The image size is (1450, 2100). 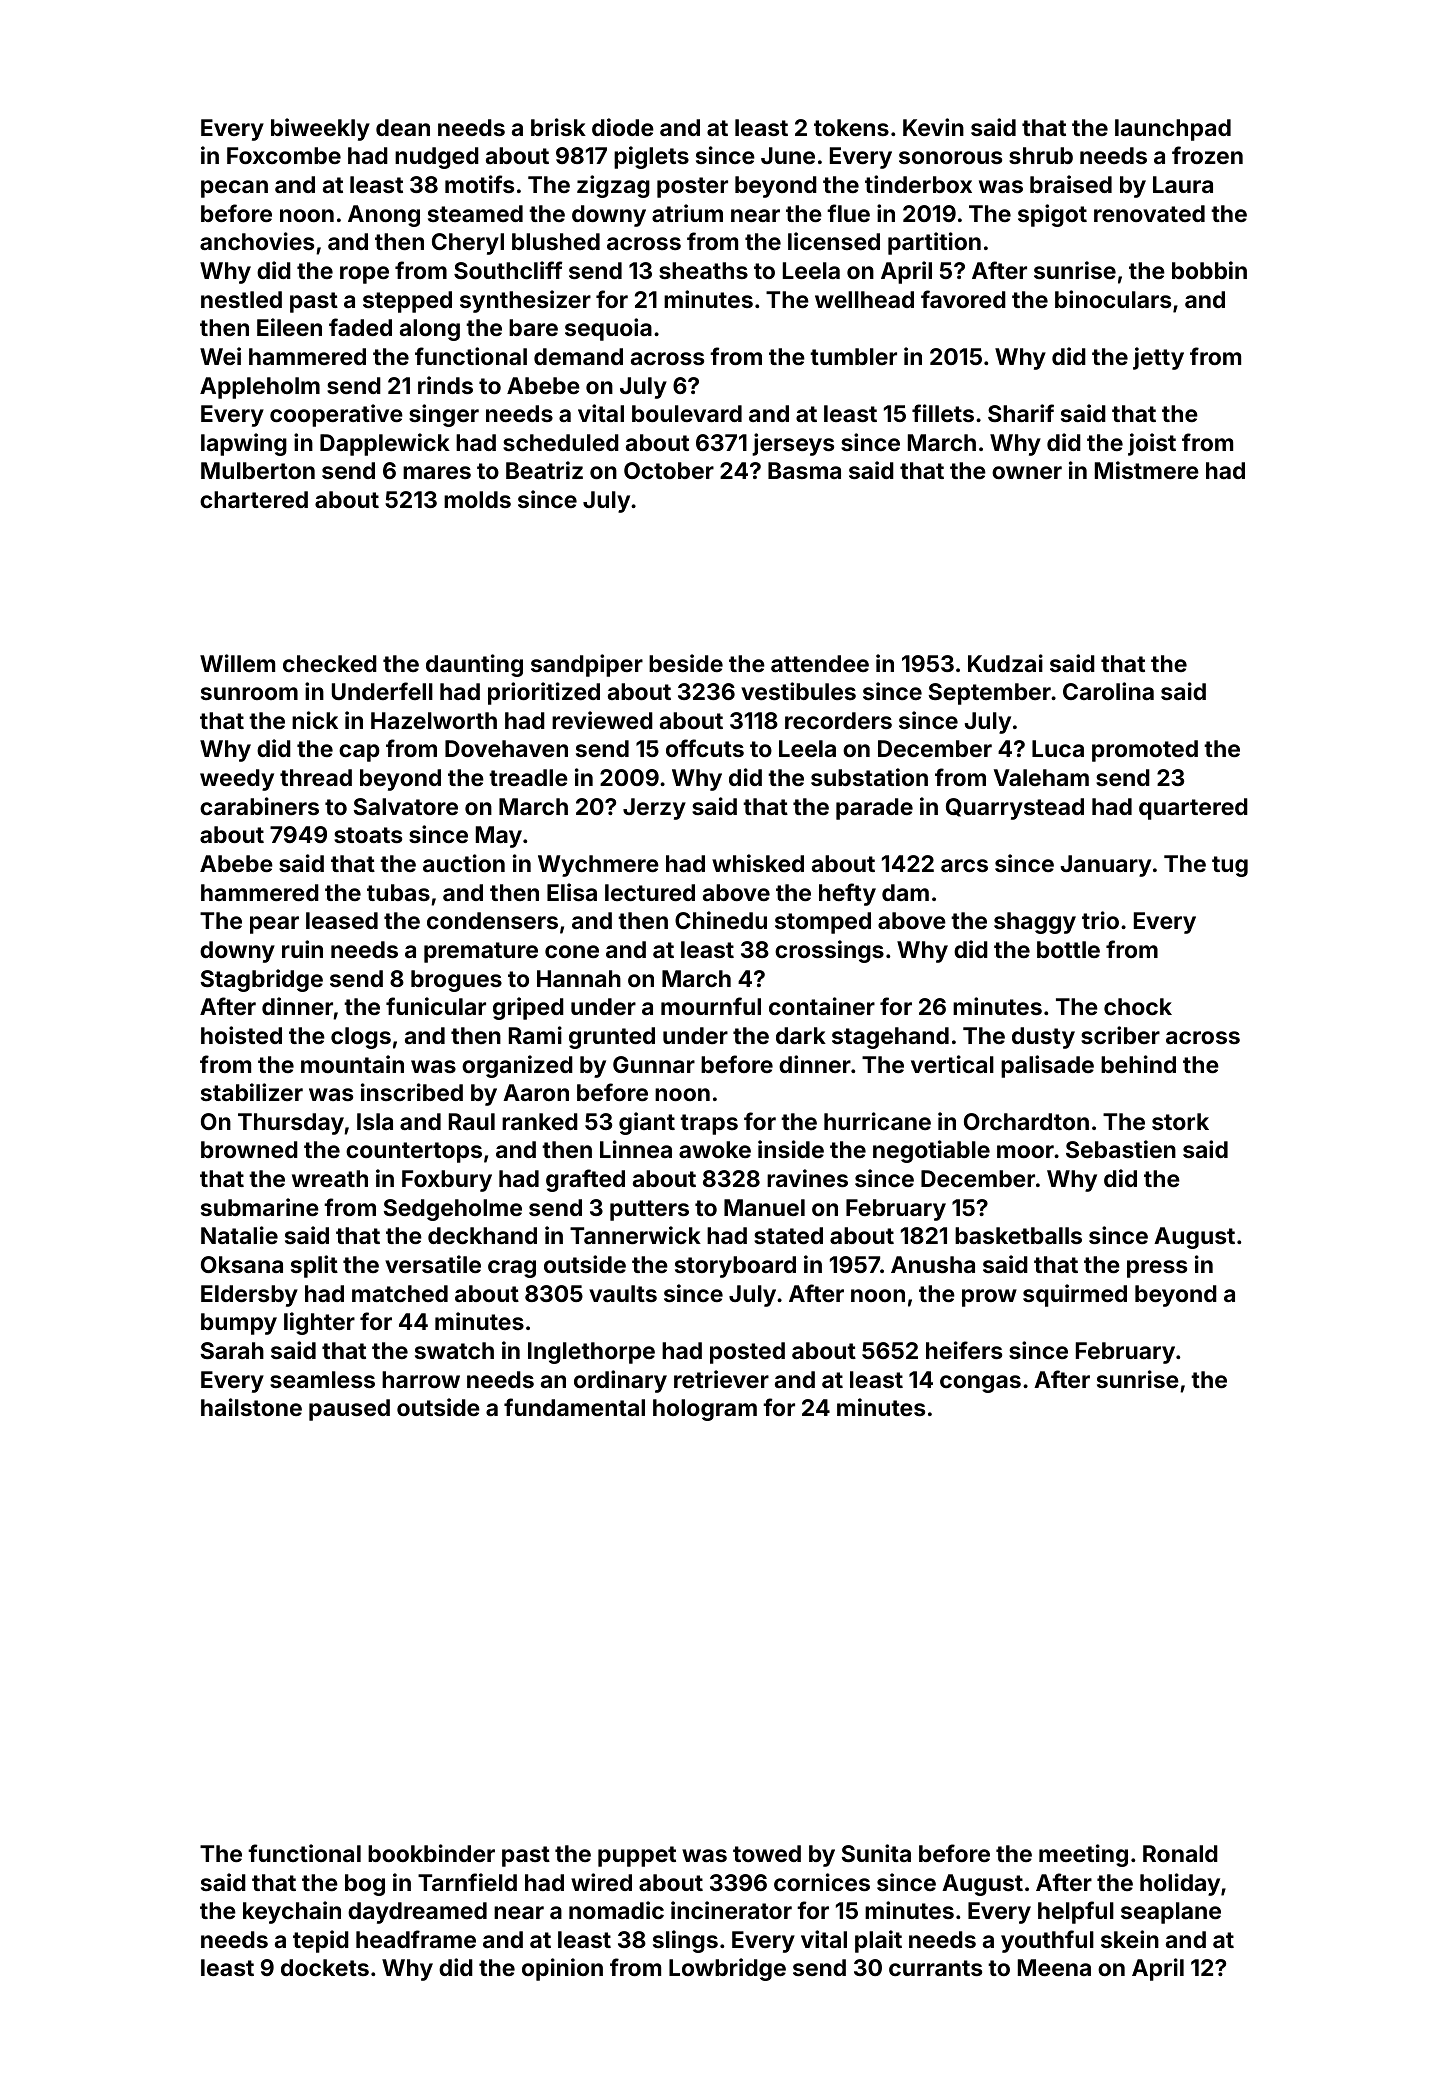 What do you see at coordinates (1145, 751) in the page?
I see `promoted` at bounding box center [1145, 751].
